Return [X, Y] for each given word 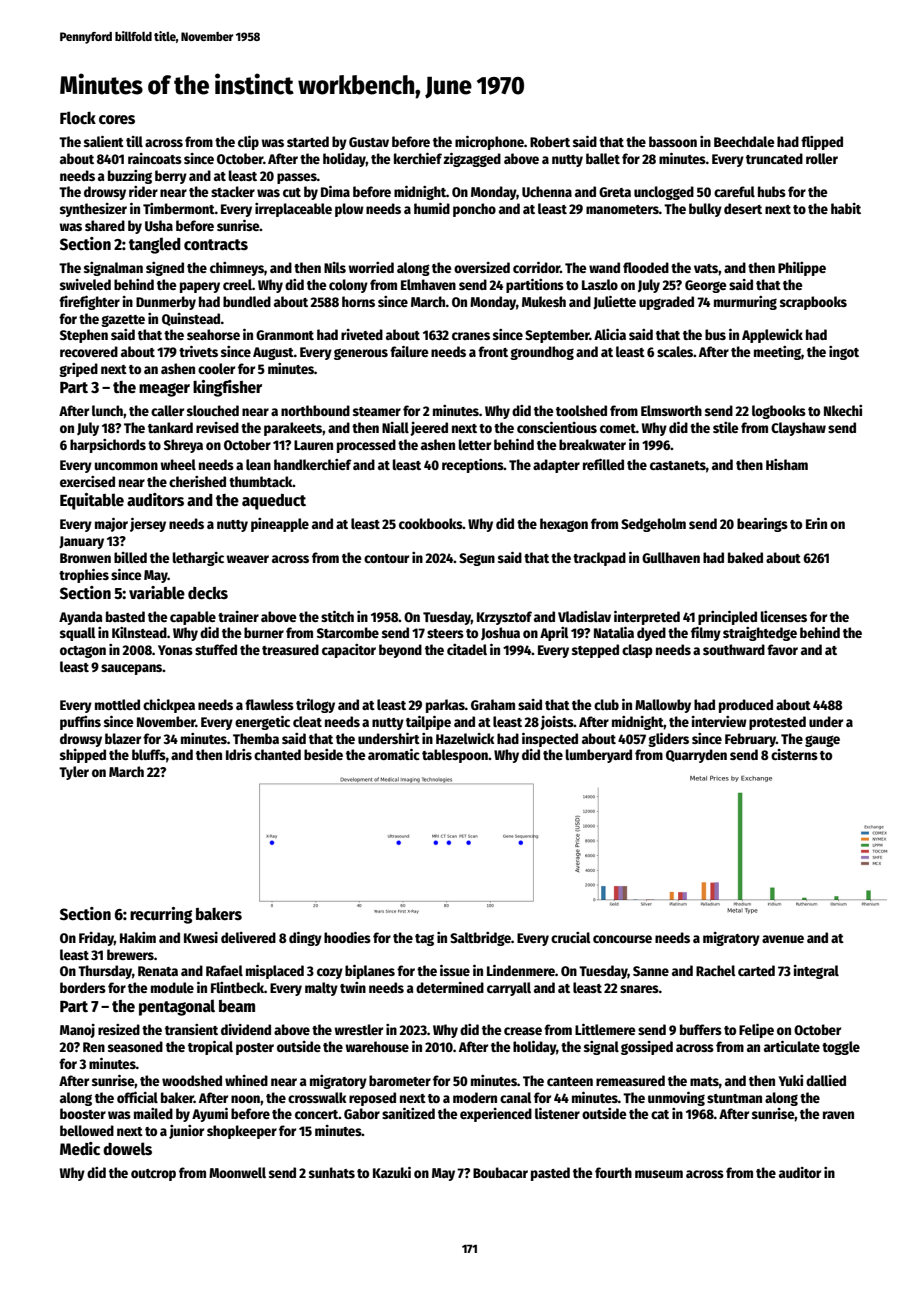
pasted [550, 1174]
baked [745, 557]
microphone [489, 143]
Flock [78, 118]
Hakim [138, 937]
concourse [622, 939]
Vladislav [584, 616]
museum [659, 1174]
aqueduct [274, 502]
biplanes [370, 972]
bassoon [673, 141]
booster [83, 1113]
